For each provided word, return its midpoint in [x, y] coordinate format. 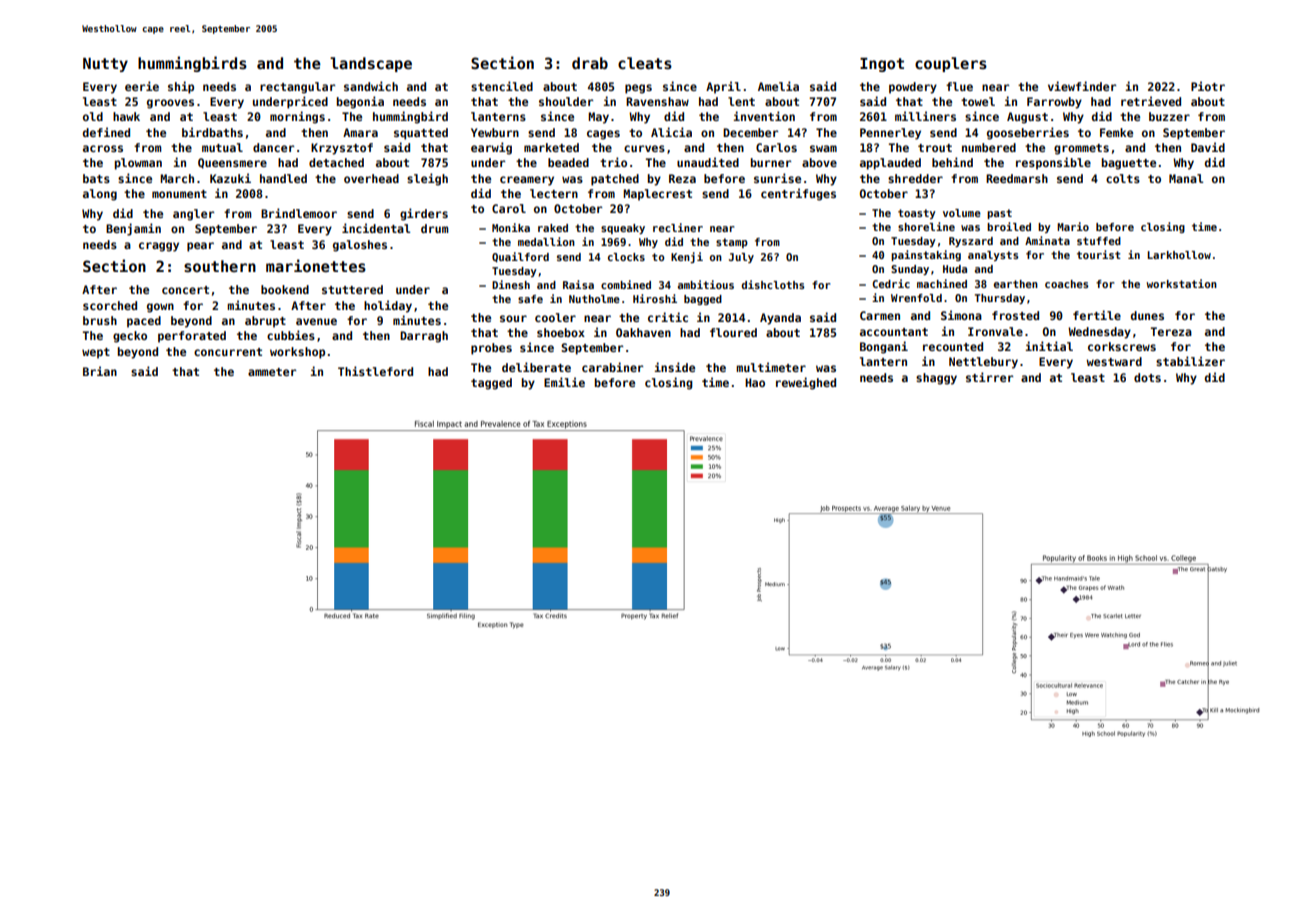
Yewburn [495, 132]
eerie [142, 86]
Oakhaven [643, 332]
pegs [638, 89]
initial [1049, 346]
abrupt [265, 322]
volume [962, 213]
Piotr [1208, 86]
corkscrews [1122, 346]
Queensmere [232, 163]
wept [96, 353]
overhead [371, 178]
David [1208, 147]
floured [733, 332]
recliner [678, 227]
